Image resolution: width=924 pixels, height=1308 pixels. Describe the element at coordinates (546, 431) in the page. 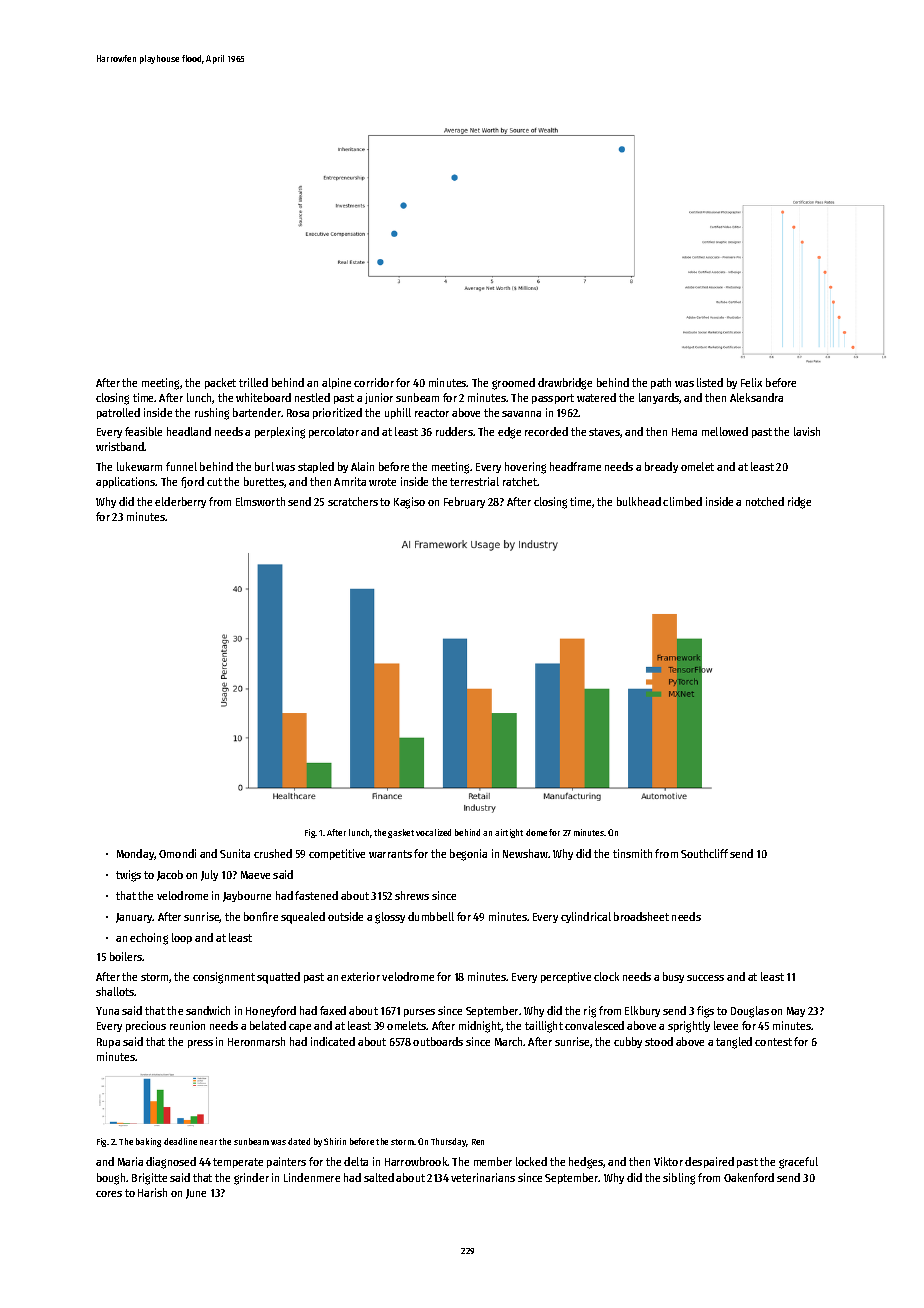

I see `recorded` at that location.
